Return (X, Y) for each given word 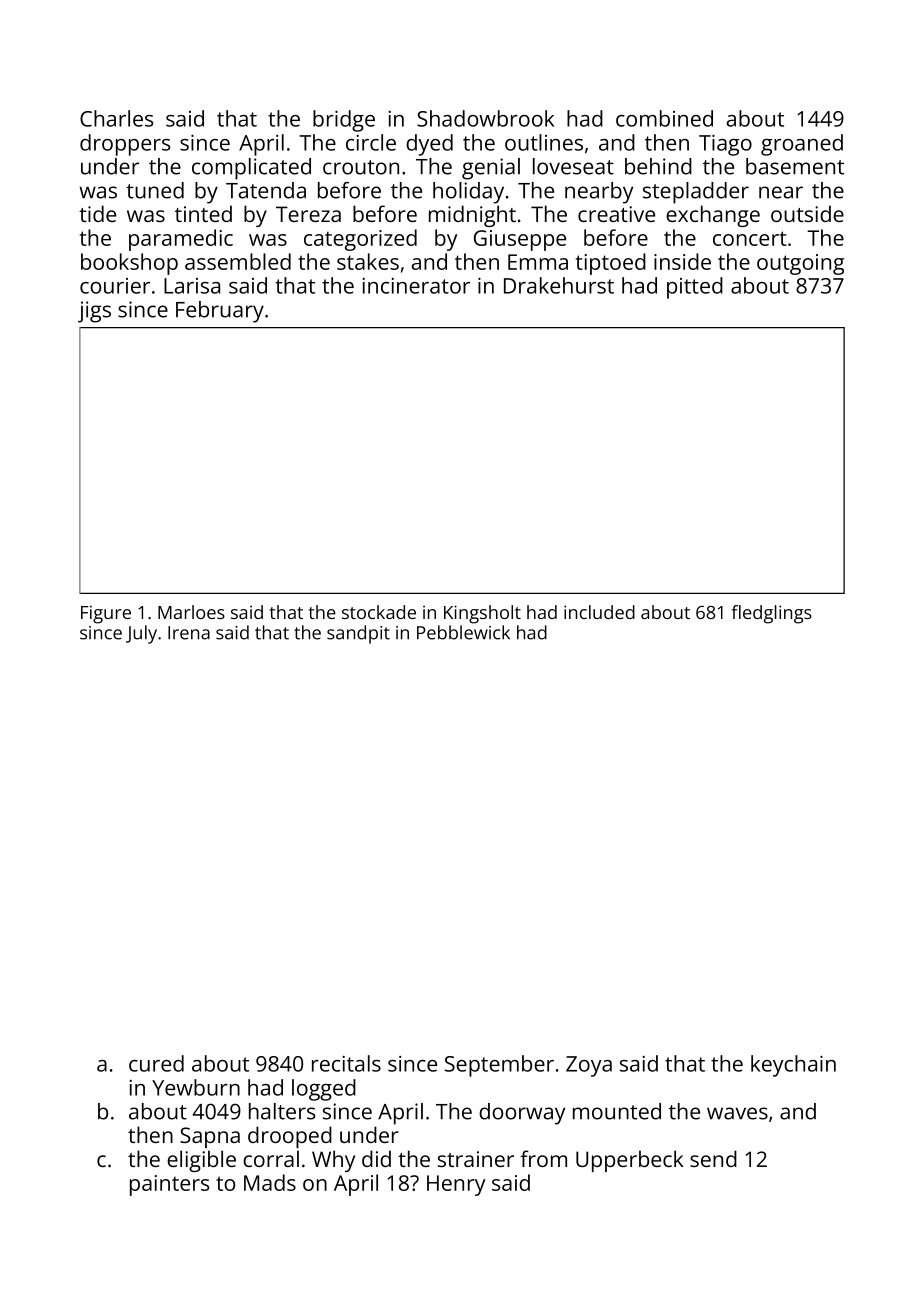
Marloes (191, 612)
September (499, 1066)
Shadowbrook (485, 118)
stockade (379, 612)
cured (156, 1063)
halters (282, 1111)
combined (664, 118)
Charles (117, 118)
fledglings (772, 614)
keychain (793, 1066)
